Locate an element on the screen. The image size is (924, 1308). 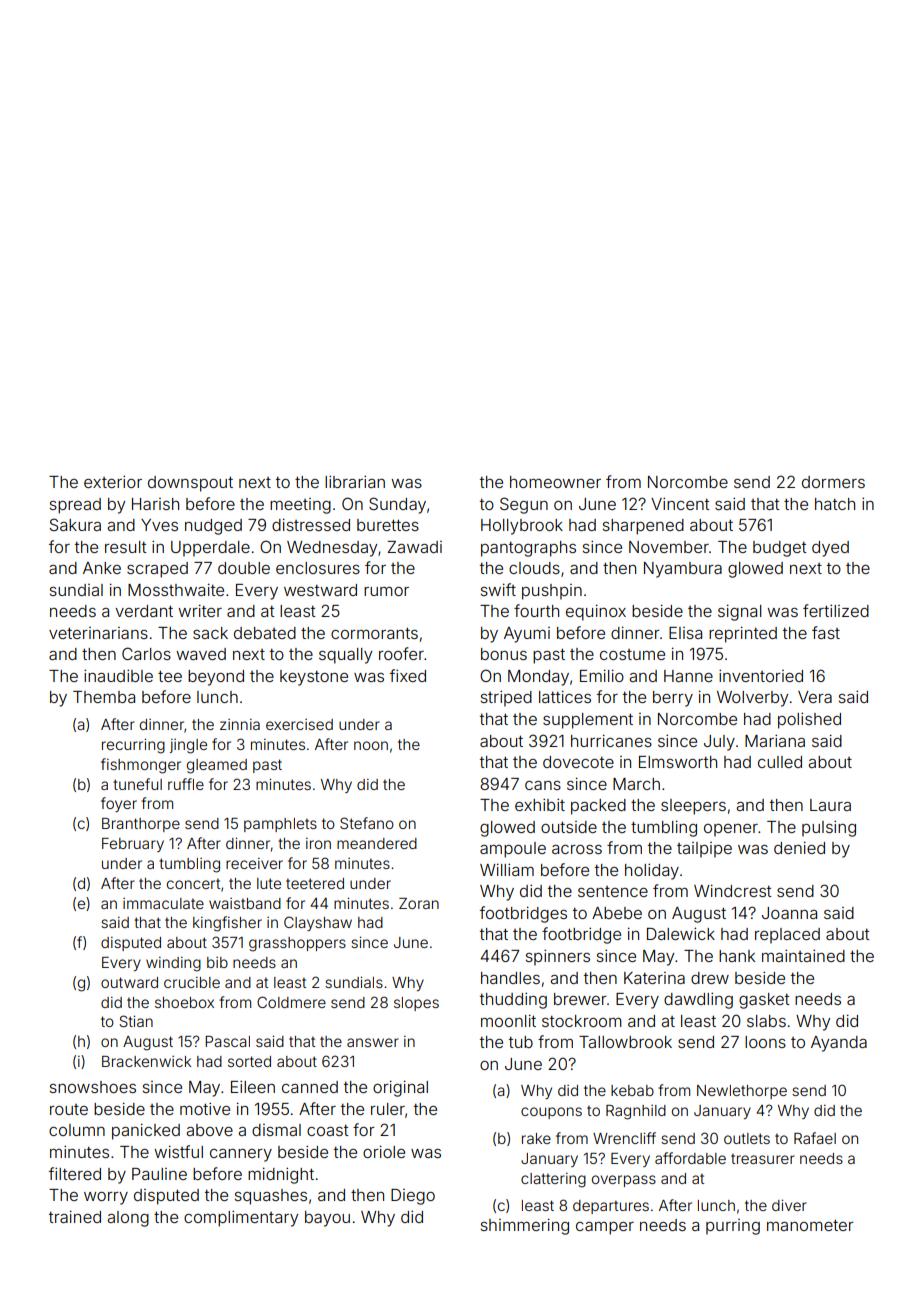
ruffle is located at coordinates (186, 784).
